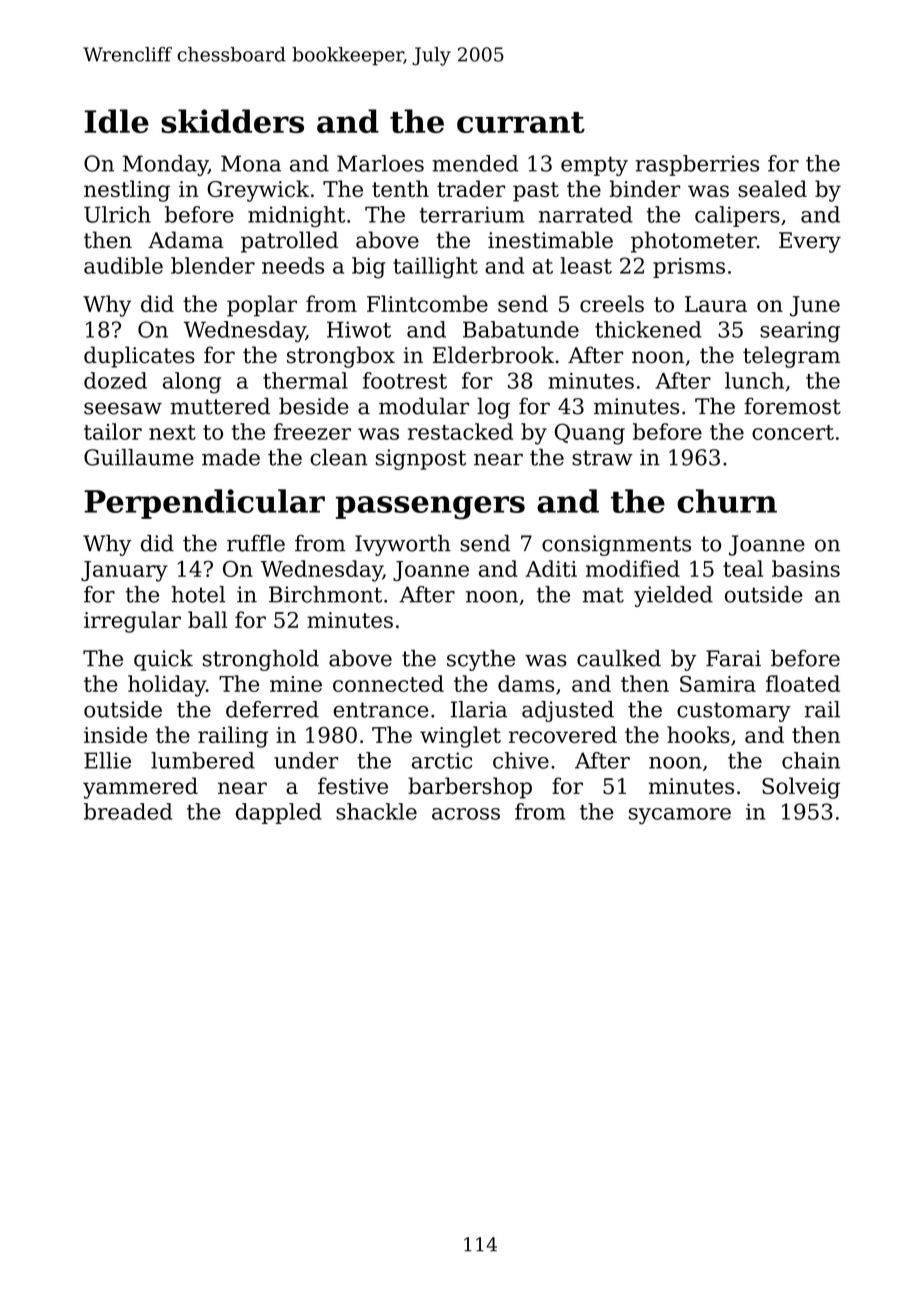 The width and height of the document is (924, 1311). Describe the element at coordinates (718, 683) in the document. I see `Samira` at that location.
